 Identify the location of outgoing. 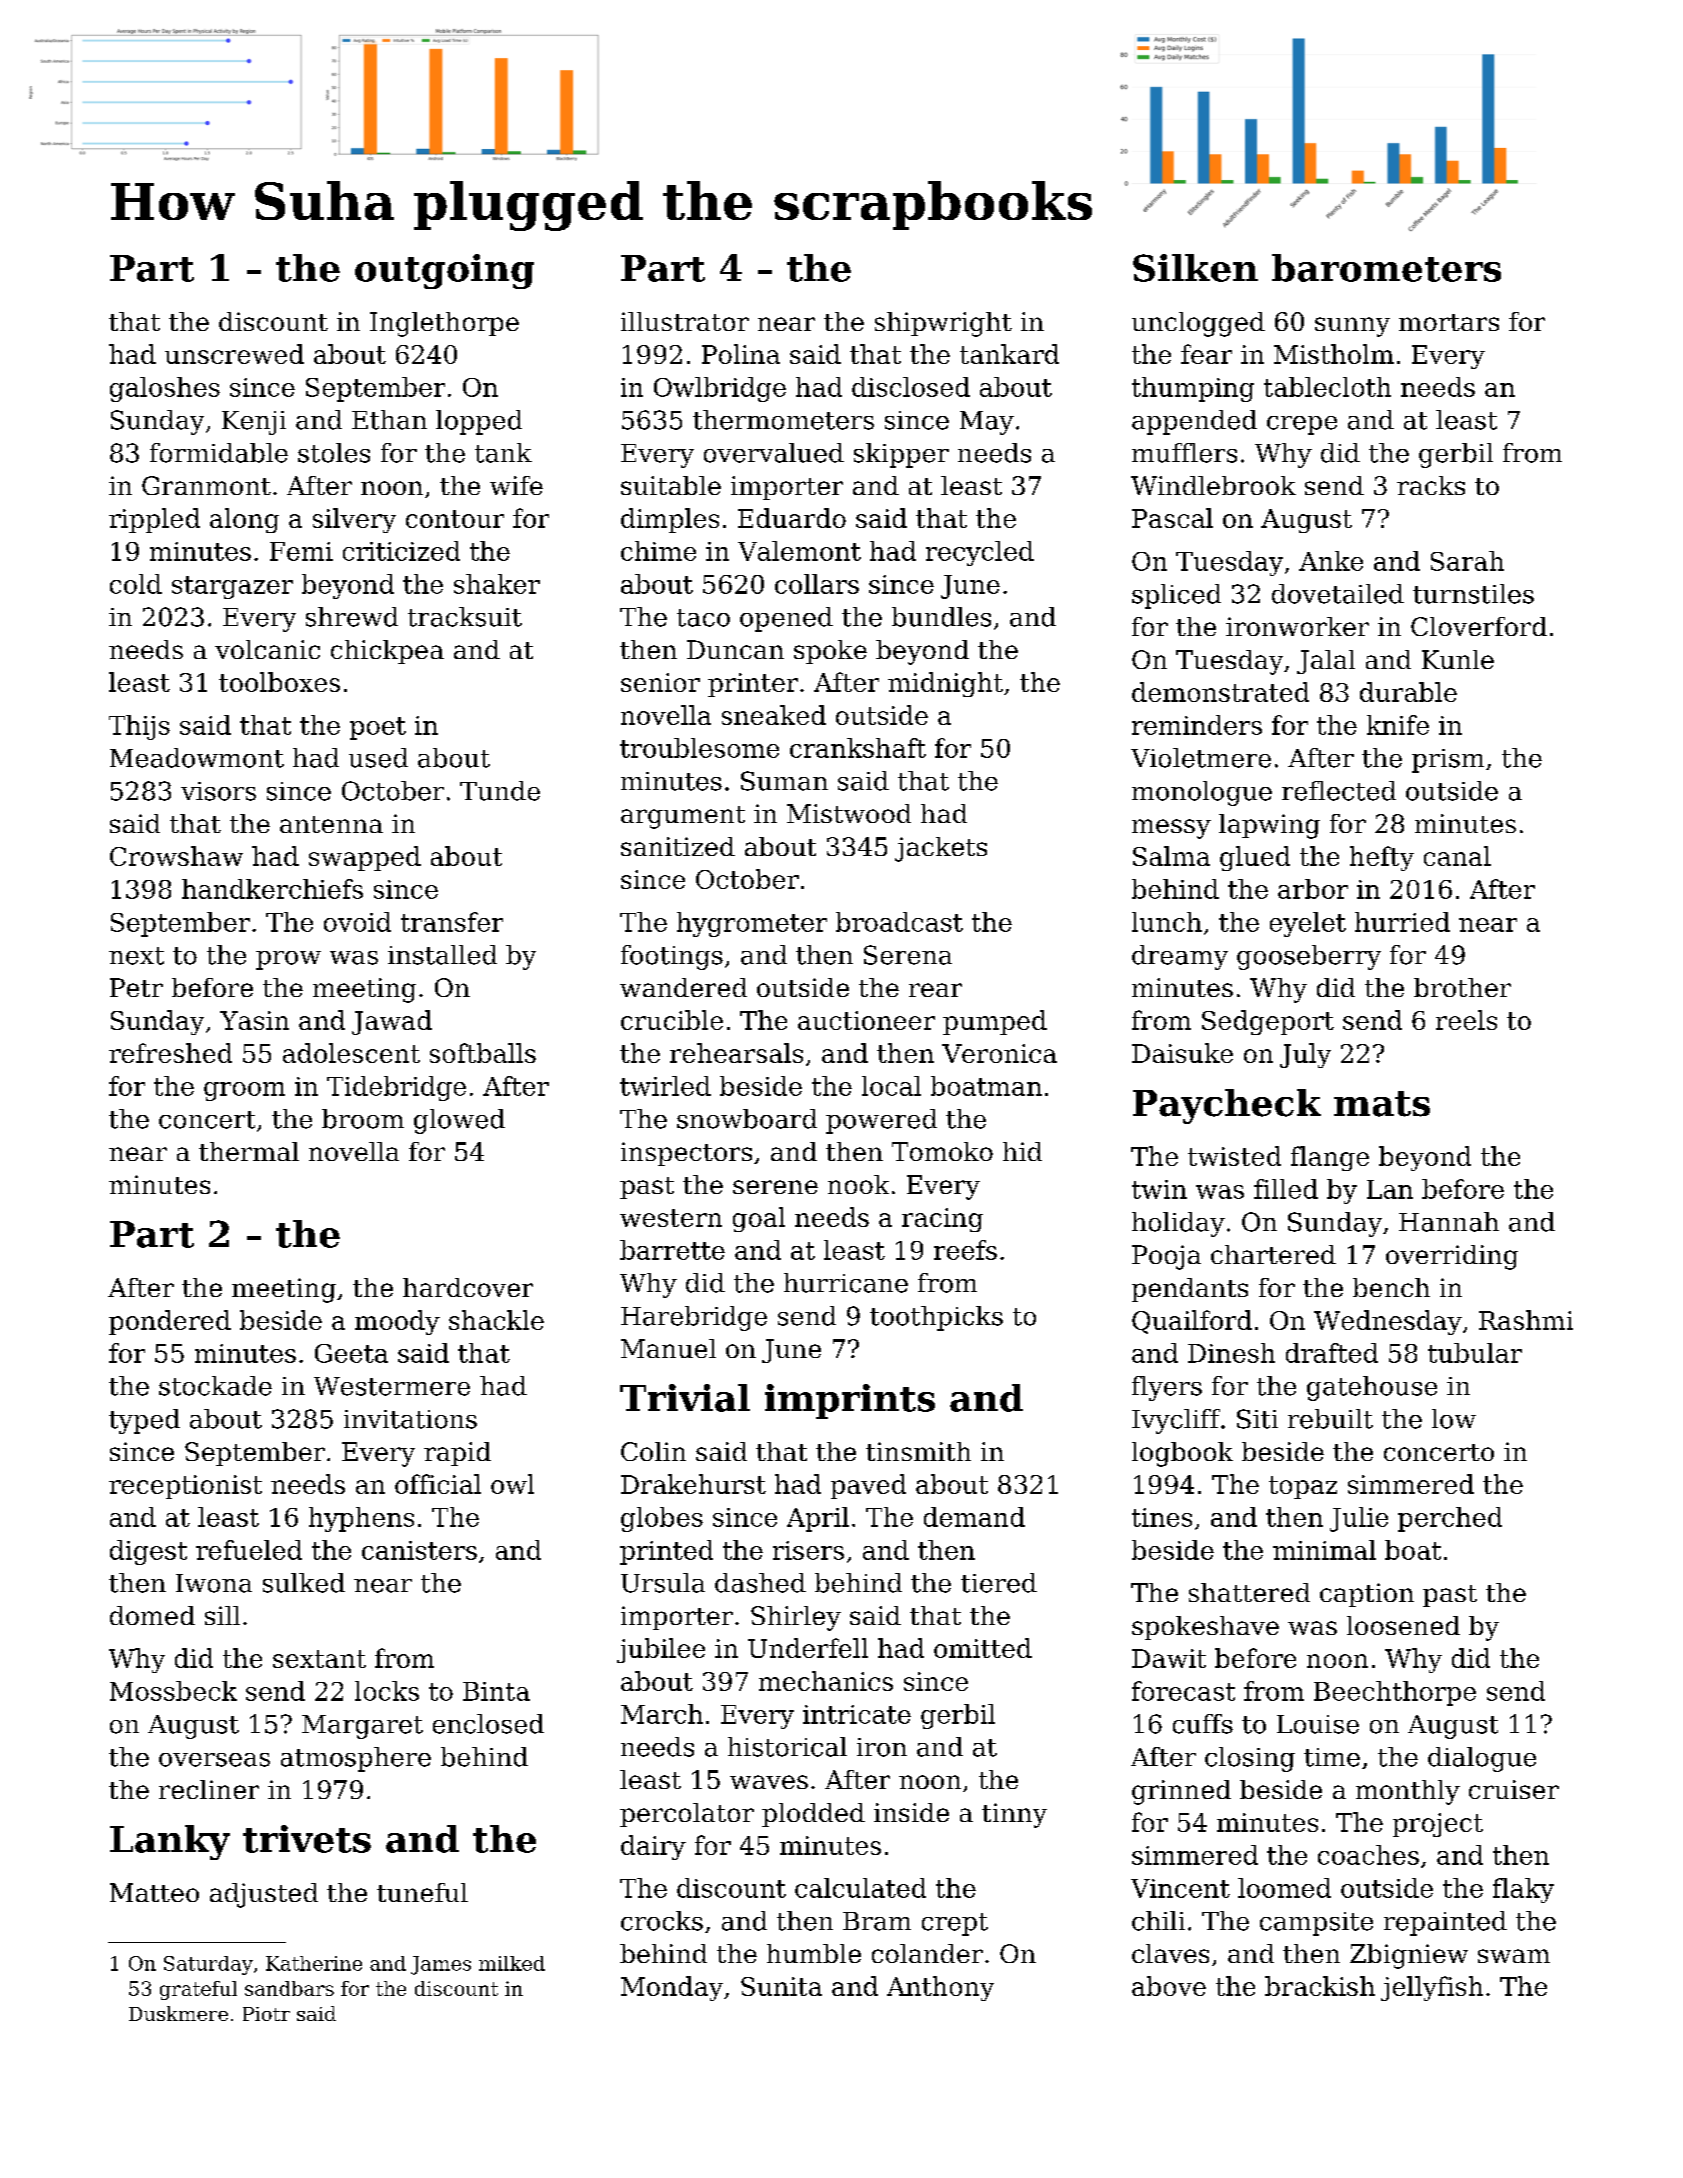
(444, 271).
